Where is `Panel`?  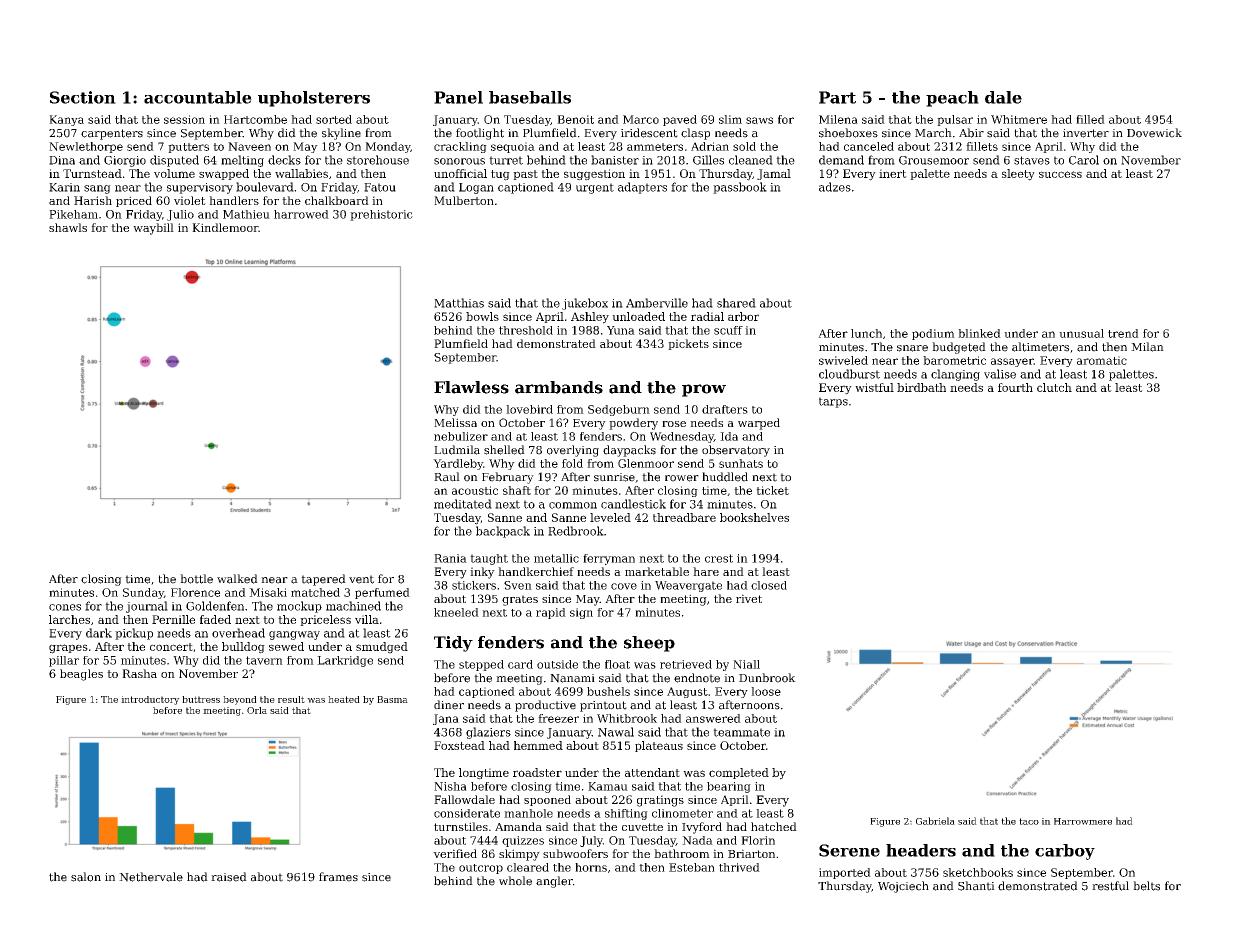
Panel is located at coordinates (458, 97).
